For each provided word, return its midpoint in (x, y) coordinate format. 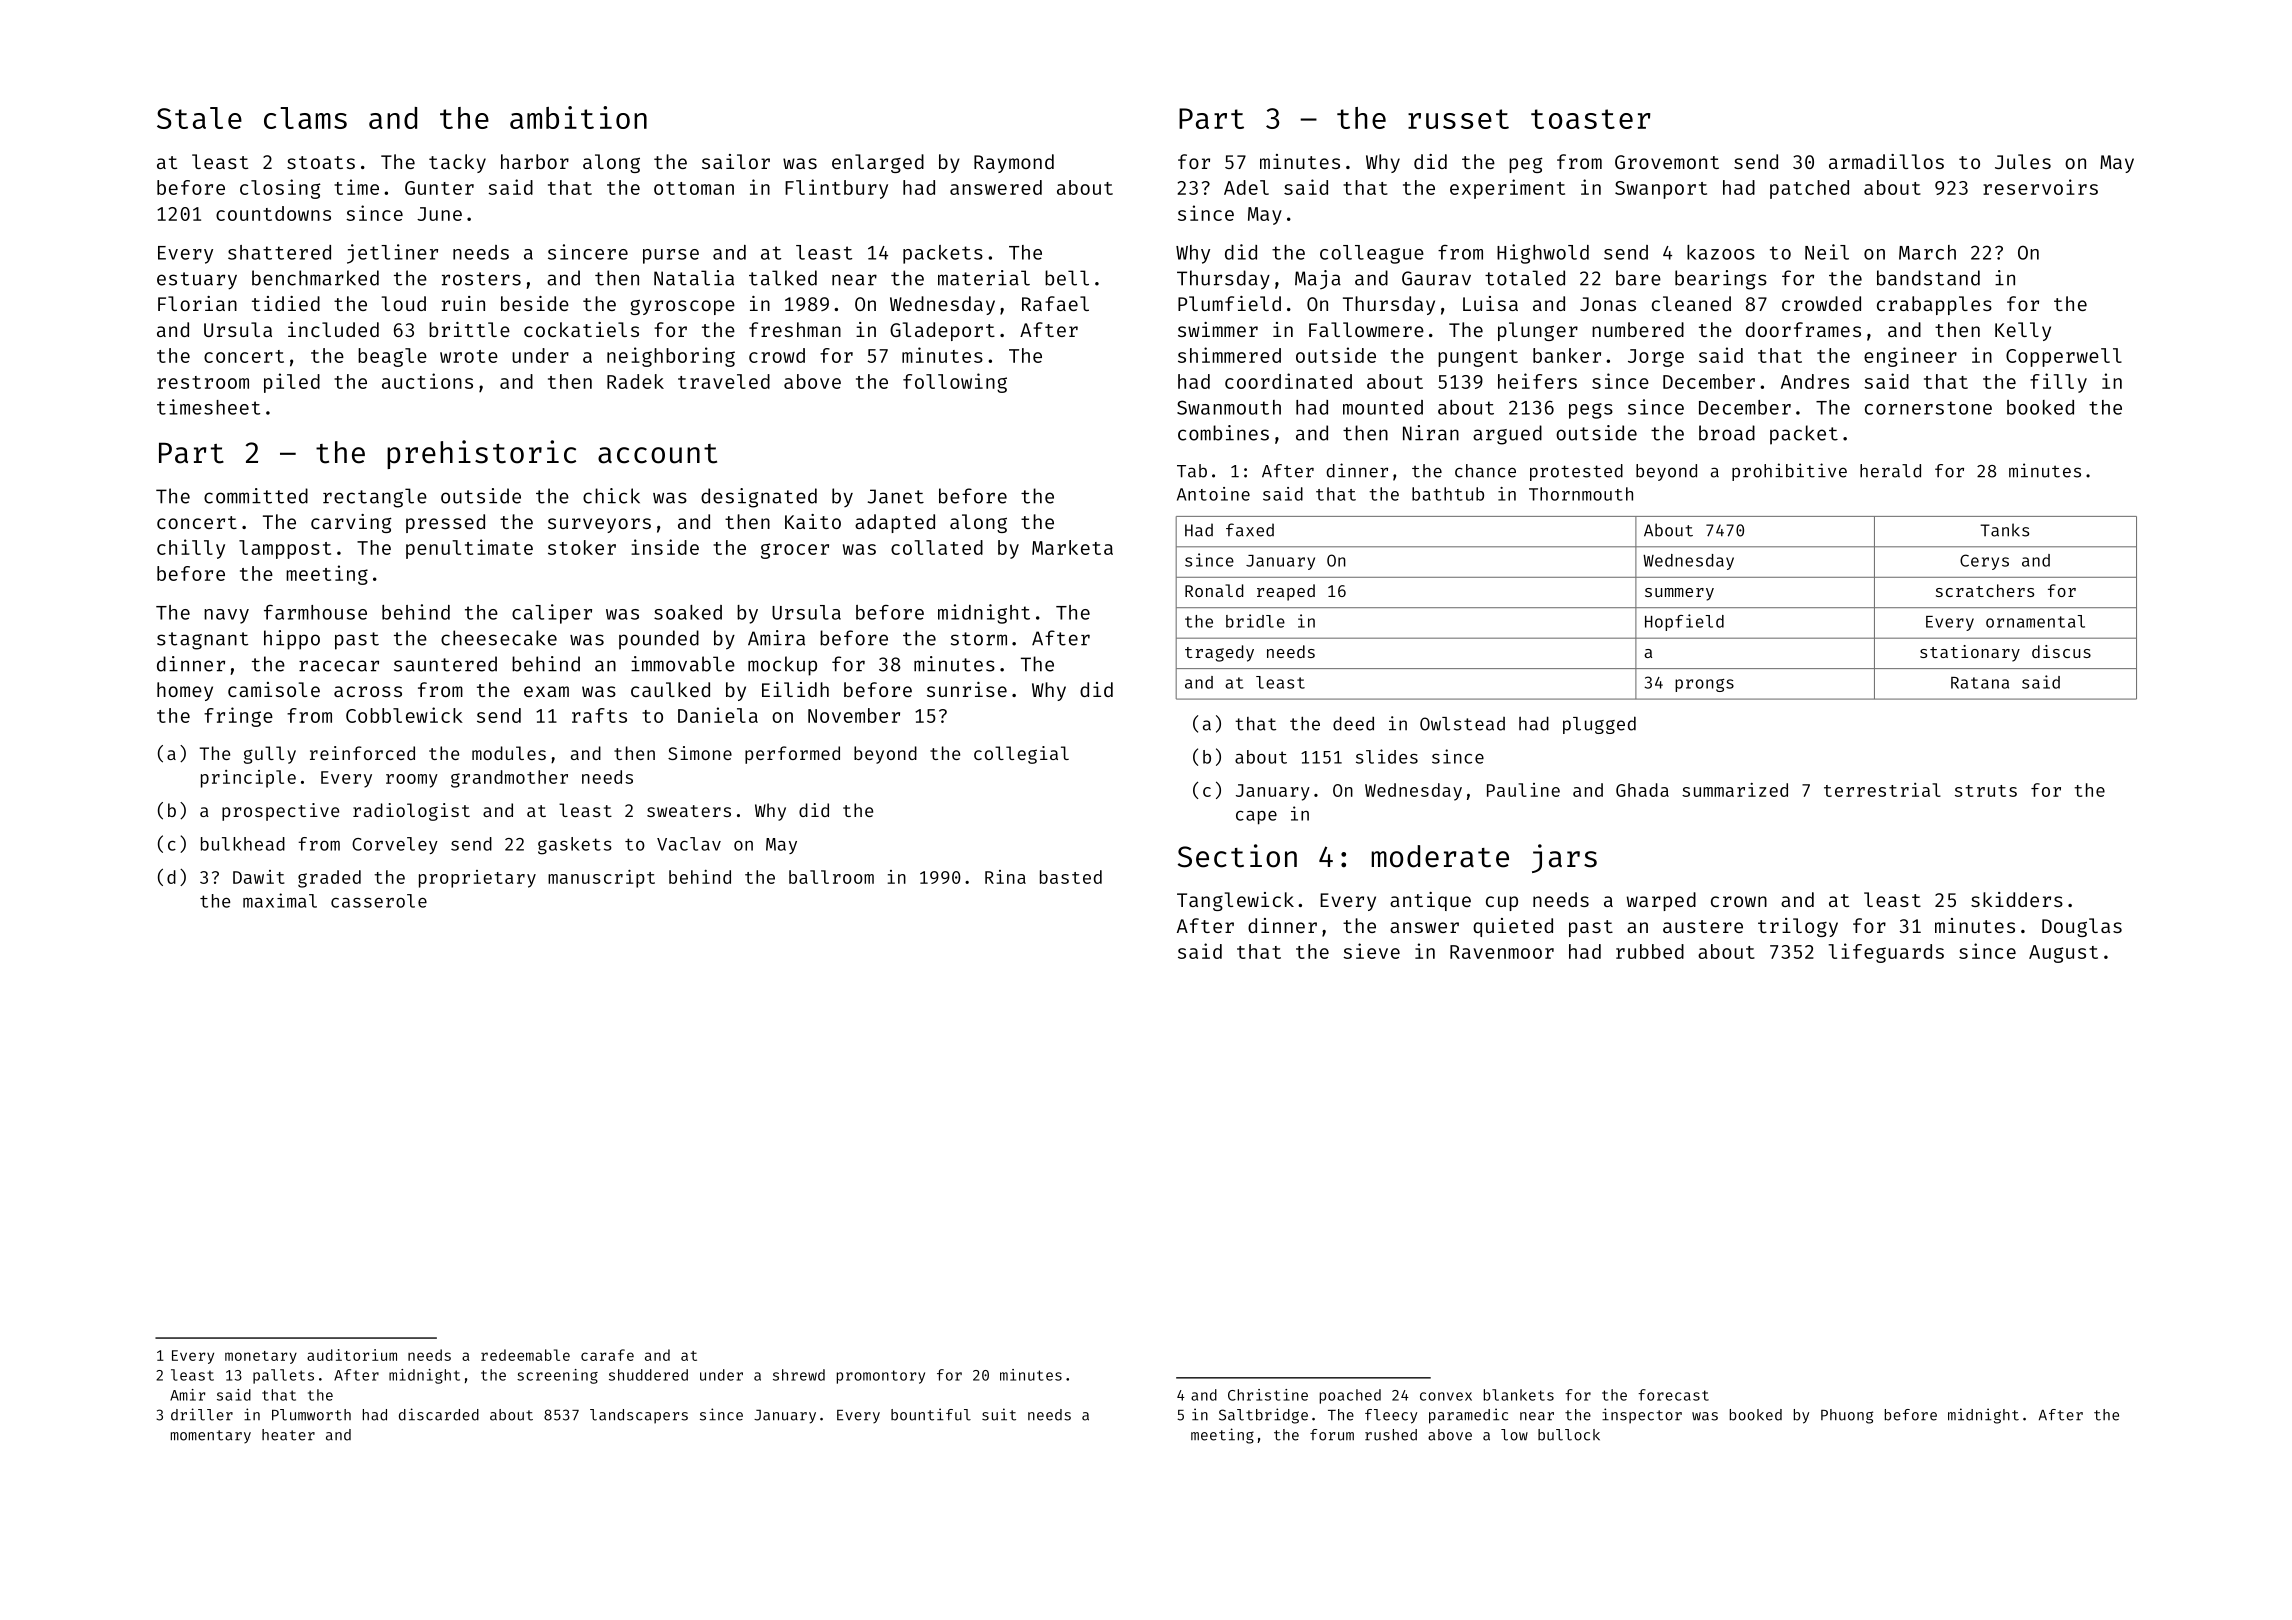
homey (185, 691)
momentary (211, 1436)
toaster (1590, 119)
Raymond (1014, 163)
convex (1446, 1396)
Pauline (1523, 790)
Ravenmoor (1502, 952)
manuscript (601, 879)
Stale (199, 118)
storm (979, 639)
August (2063, 954)
